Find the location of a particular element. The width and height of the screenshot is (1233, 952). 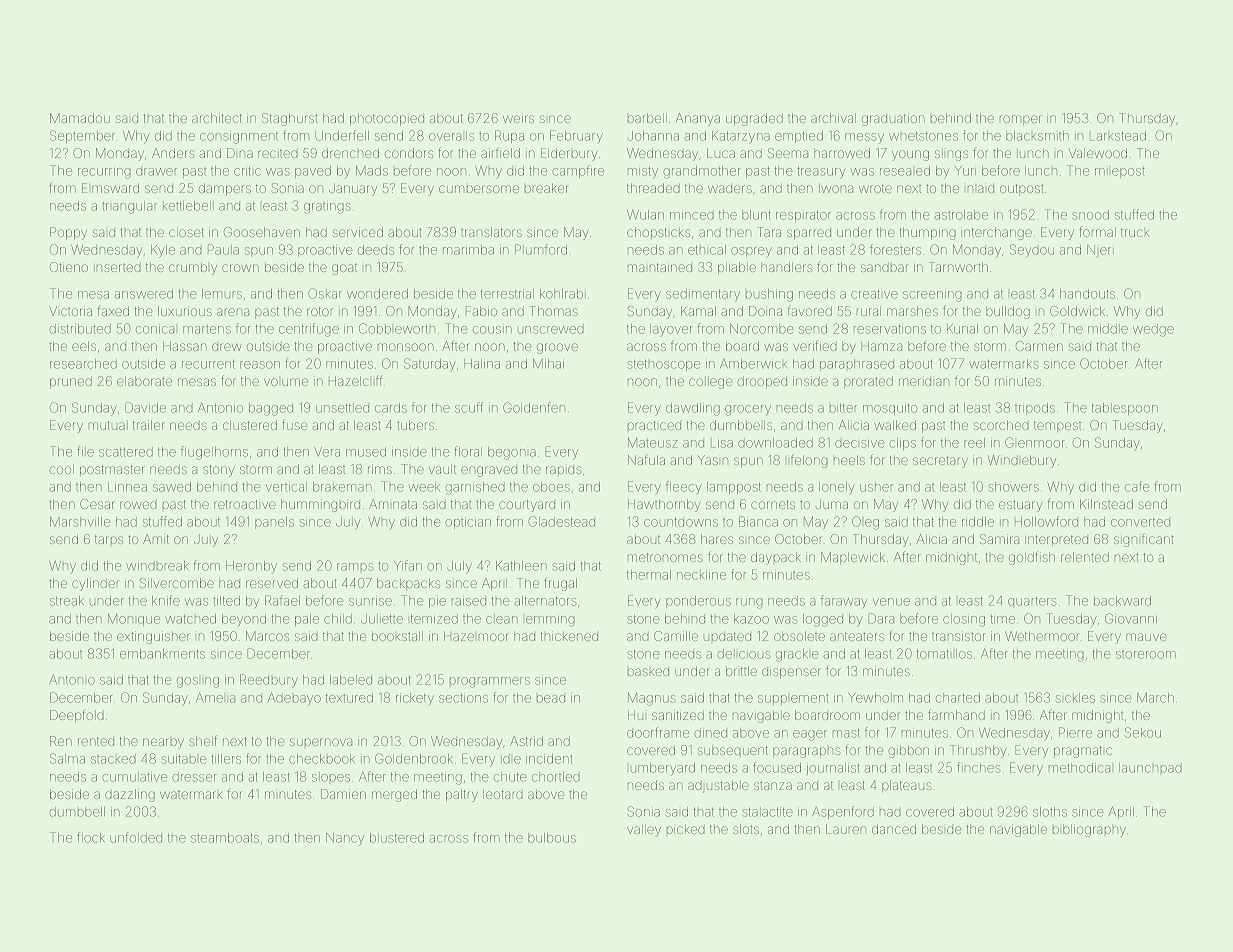

Johanna is located at coordinates (653, 136).
